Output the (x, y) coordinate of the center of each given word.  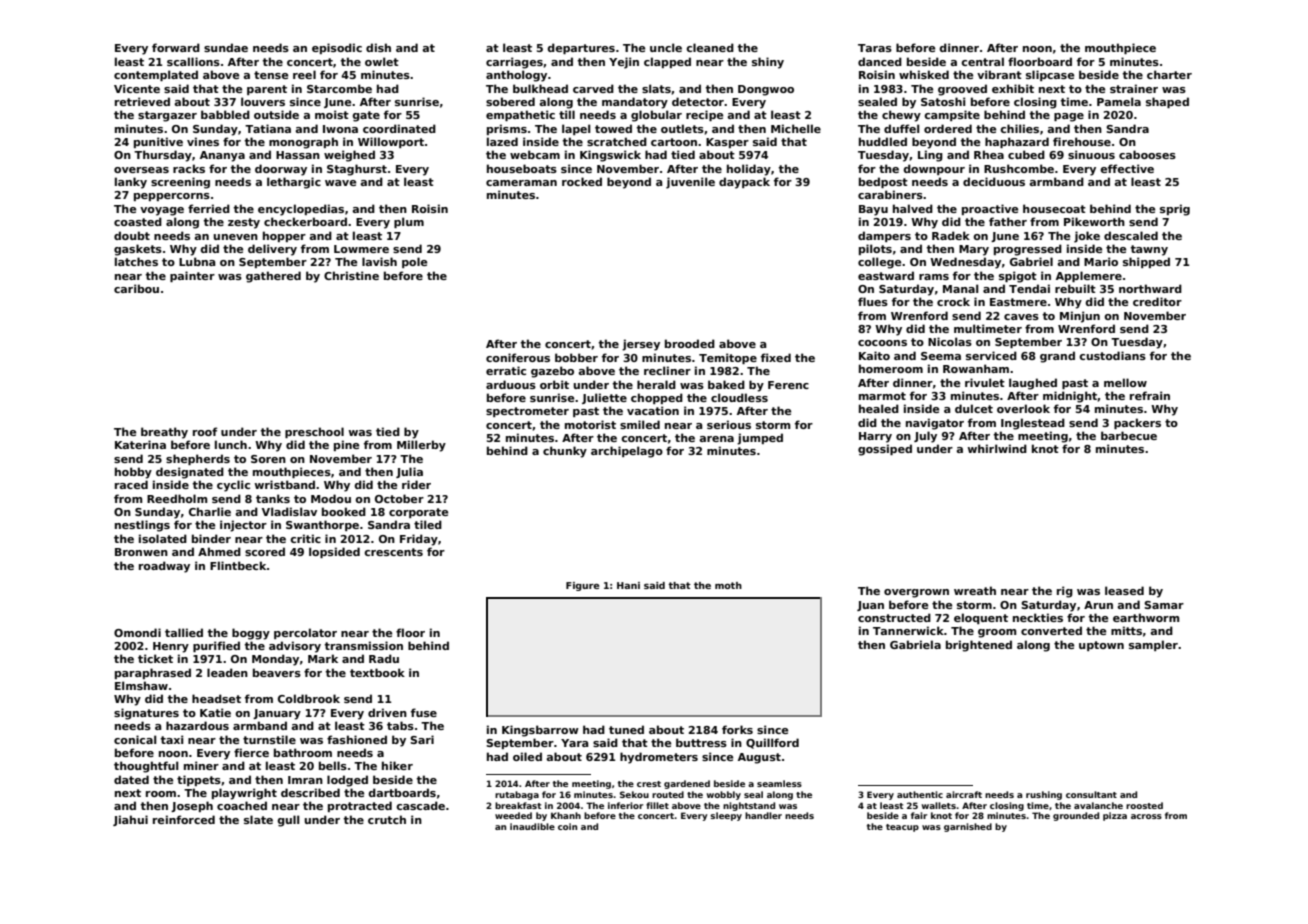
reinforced (184, 819)
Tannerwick (908, 630)
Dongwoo (766, 90)
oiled (527, 756)
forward (176, 47)
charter (1169, 74)
